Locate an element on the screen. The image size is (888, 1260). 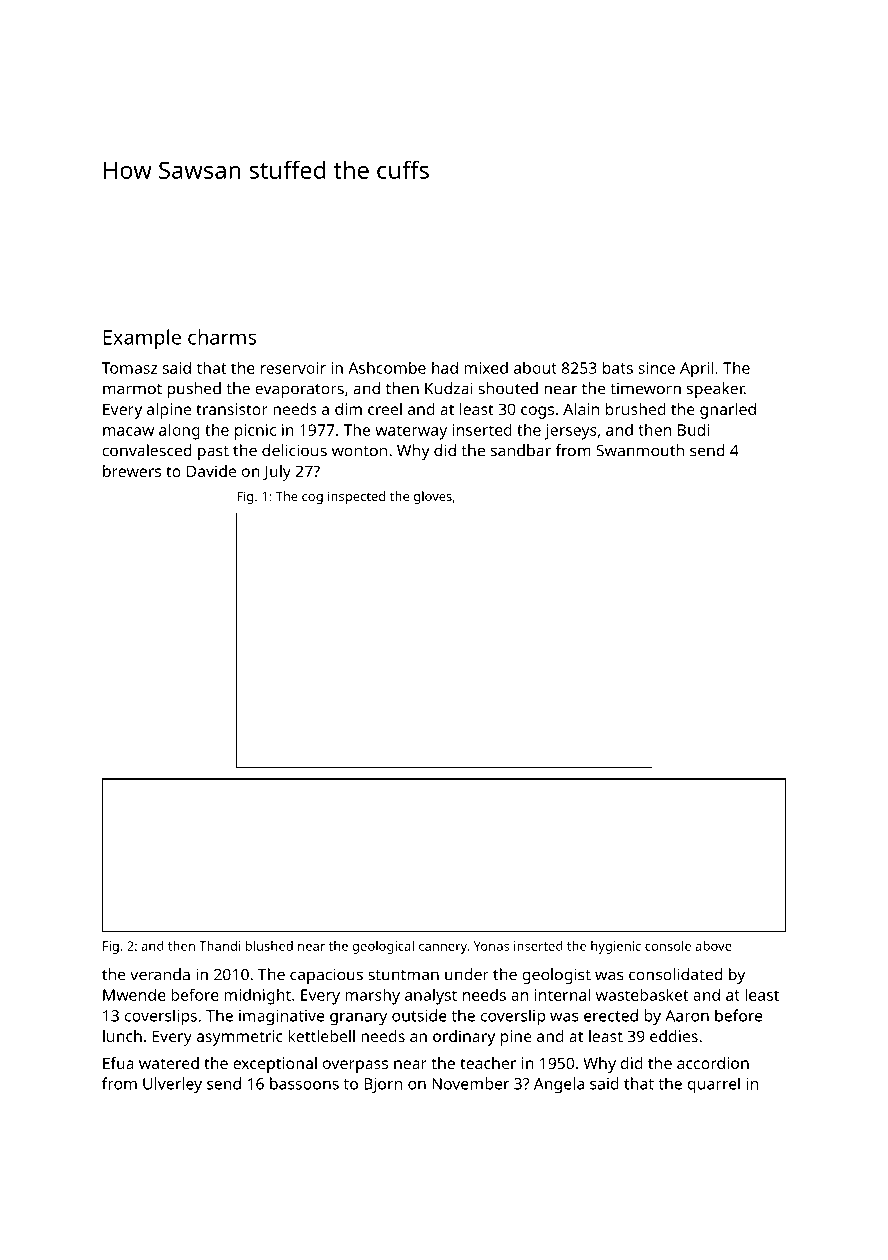
picnic is located at coordinates (255, 432).
